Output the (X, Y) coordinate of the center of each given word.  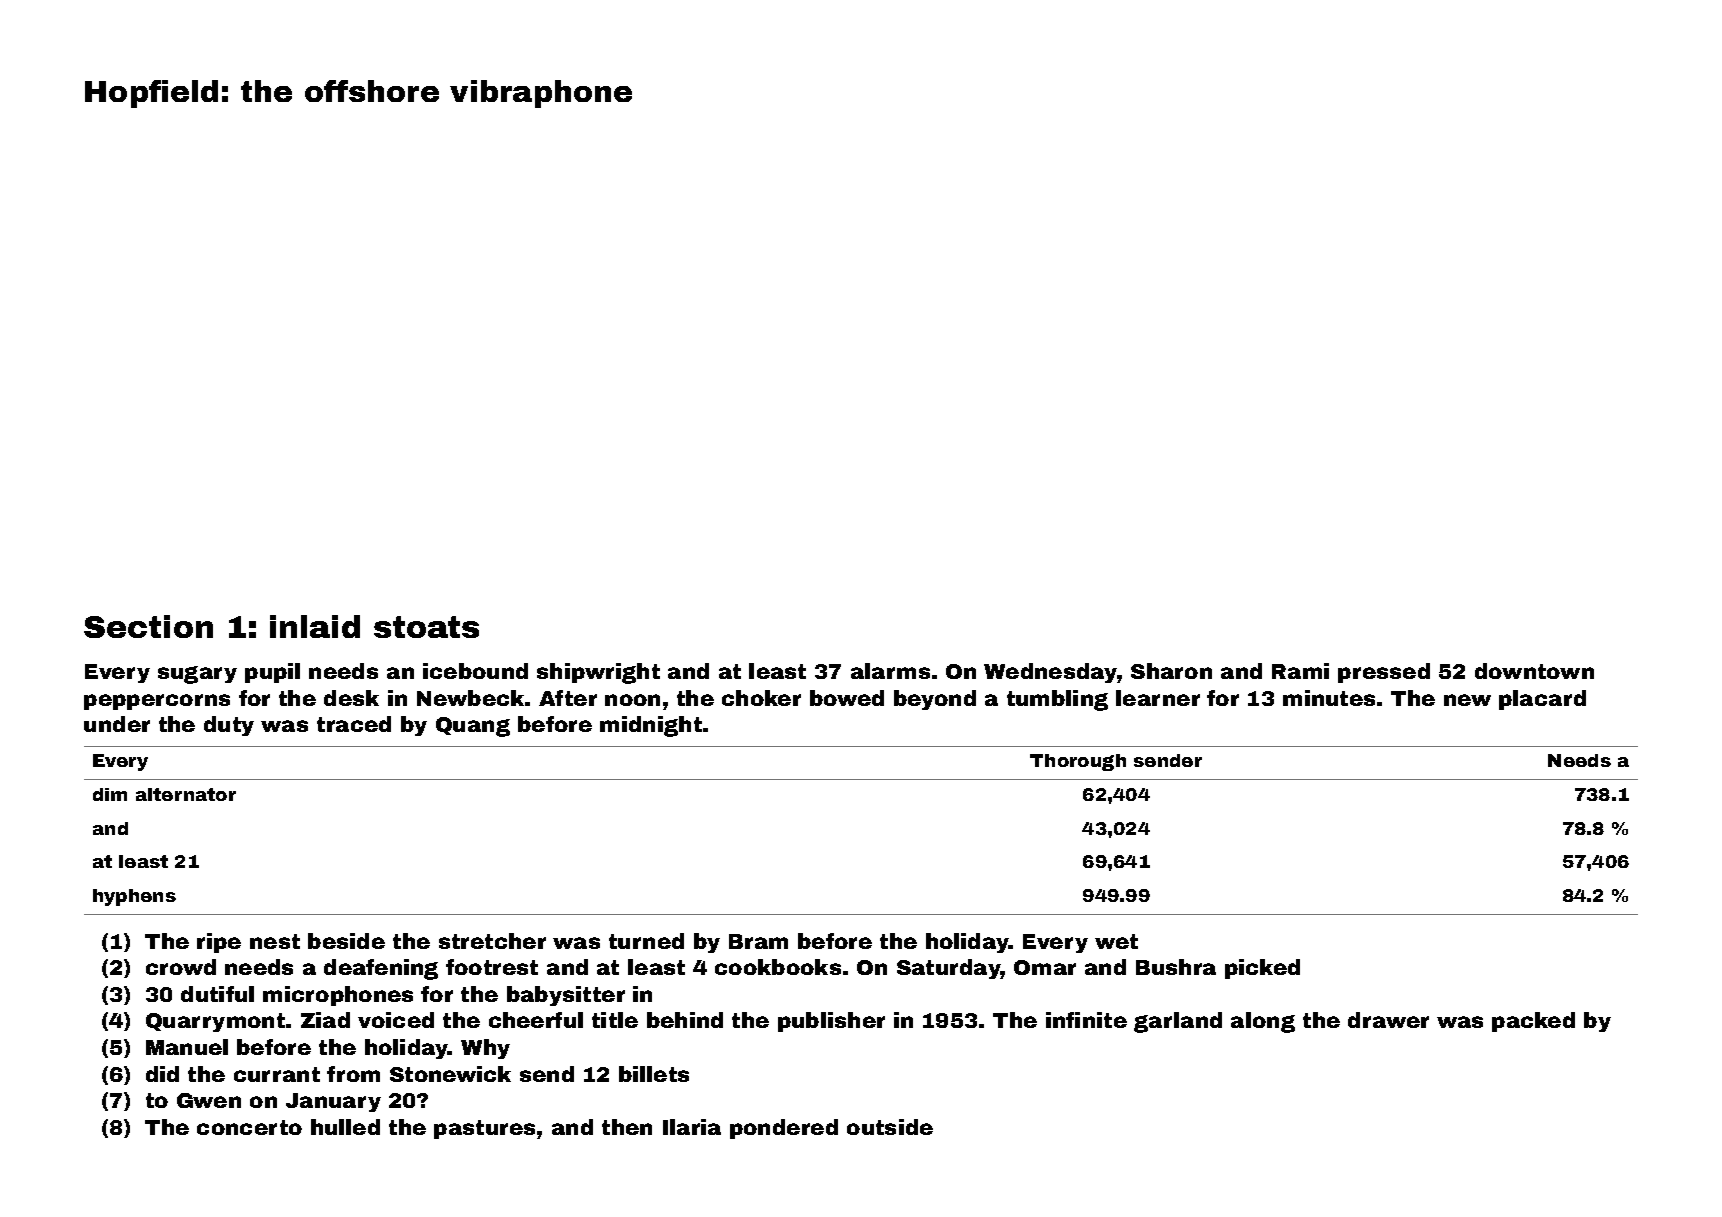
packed (1533, 1022)
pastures (484, 1129)
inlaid (315, 626)
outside (890, 1127)
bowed (847, 698)
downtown (1534, 671)
